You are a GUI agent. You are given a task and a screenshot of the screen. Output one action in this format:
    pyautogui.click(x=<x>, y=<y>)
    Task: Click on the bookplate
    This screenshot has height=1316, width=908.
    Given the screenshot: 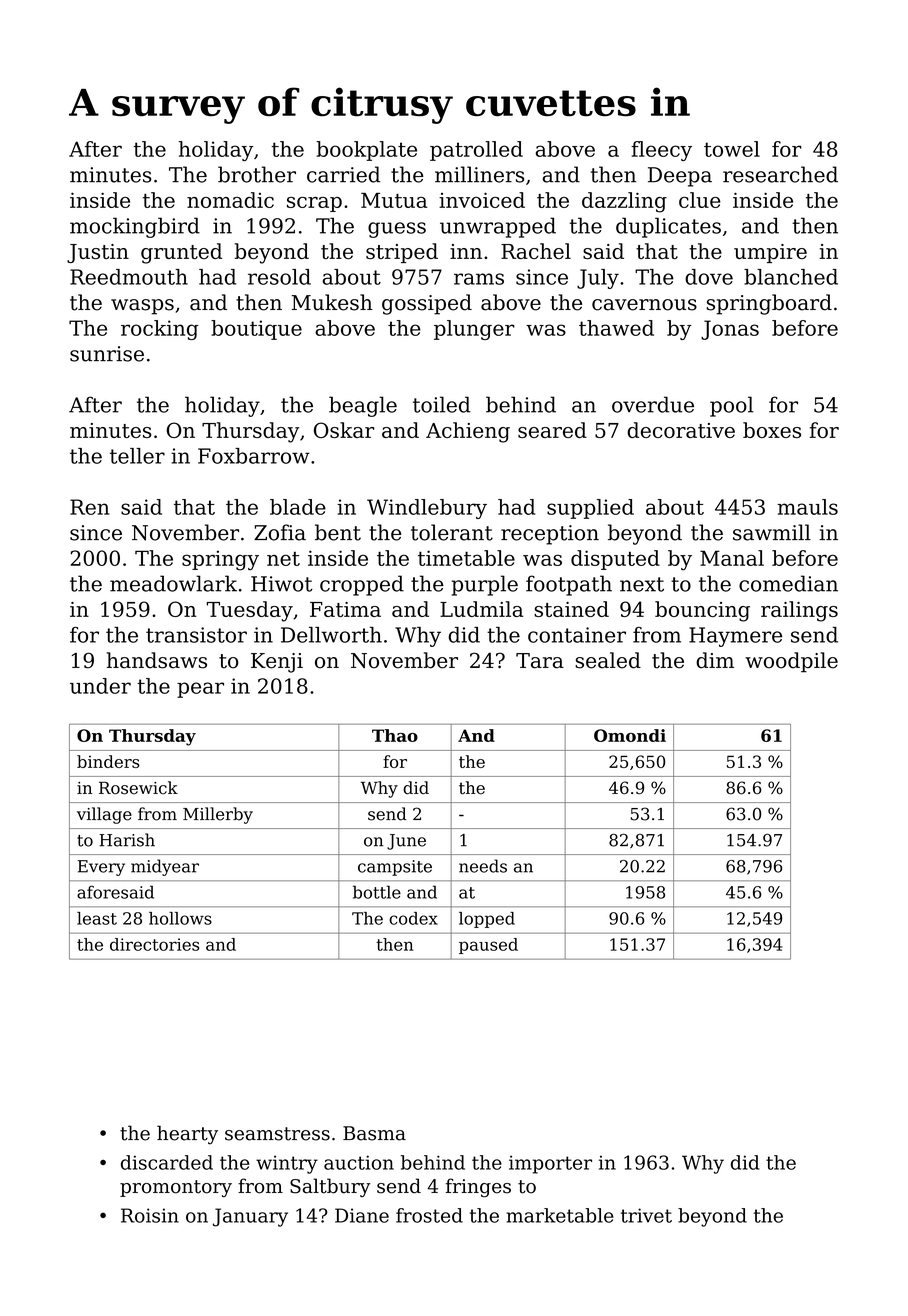 What is the action you would take?
    pyautogui.click(x=366, y=151)
